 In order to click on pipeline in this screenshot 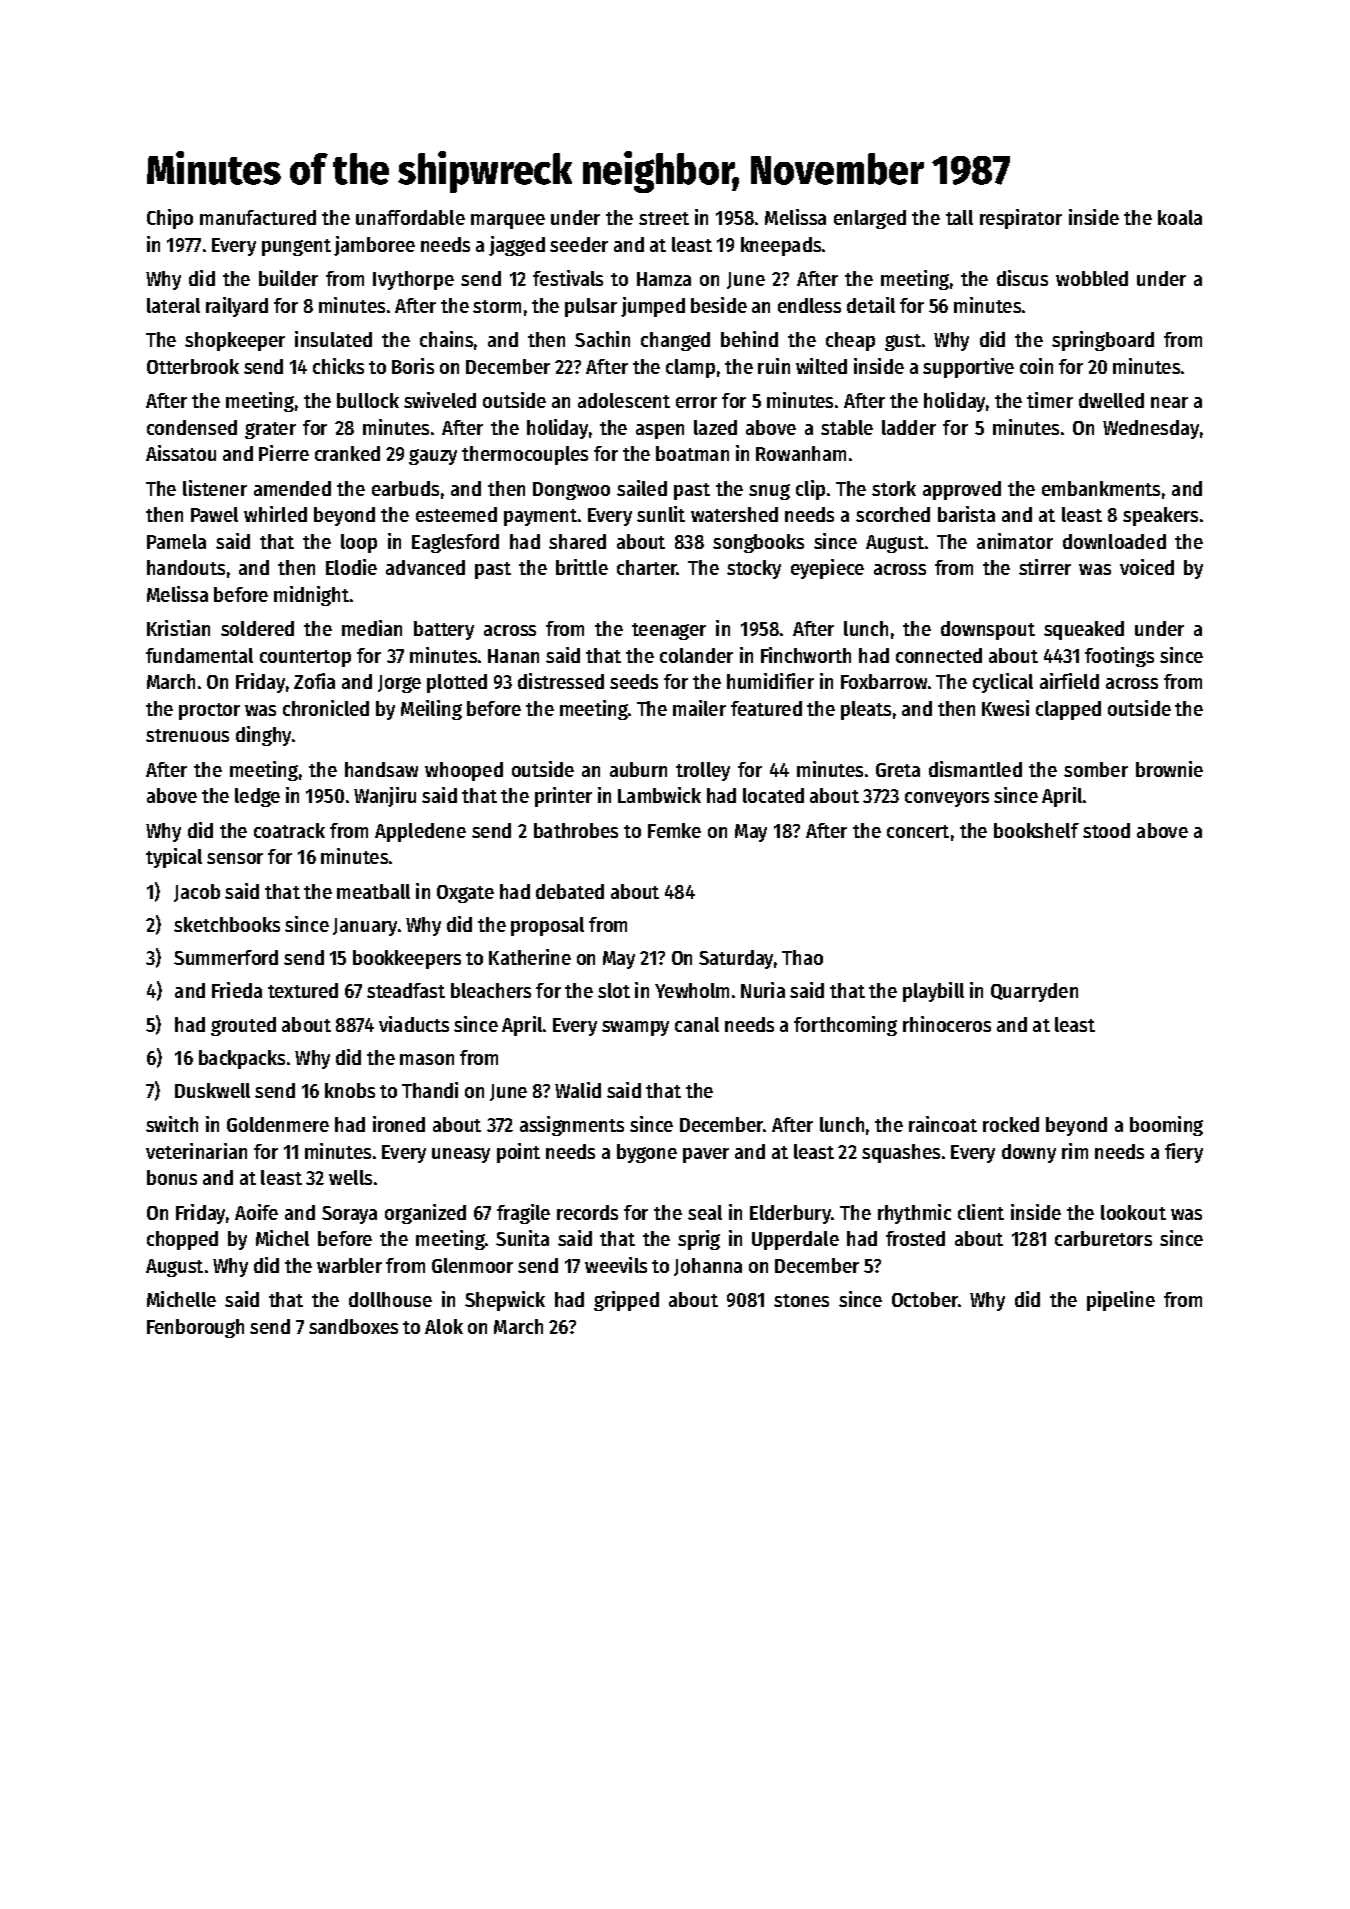, I will do `click(1121, 1301)`.
